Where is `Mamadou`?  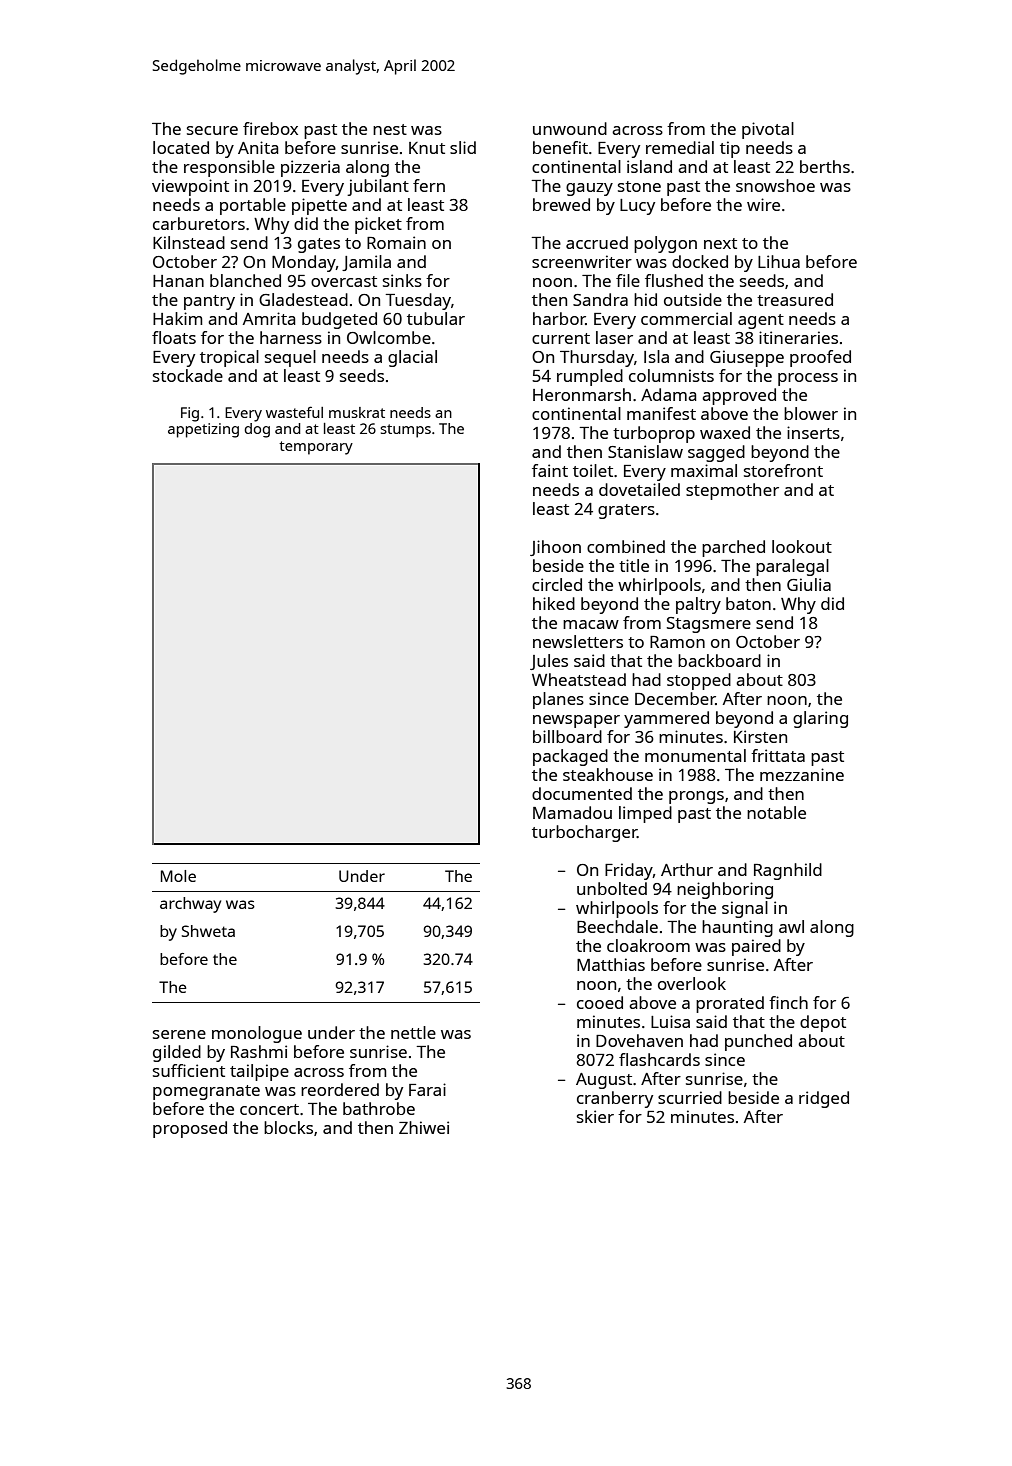 Mamadou is located at coordinates (572, 812).
